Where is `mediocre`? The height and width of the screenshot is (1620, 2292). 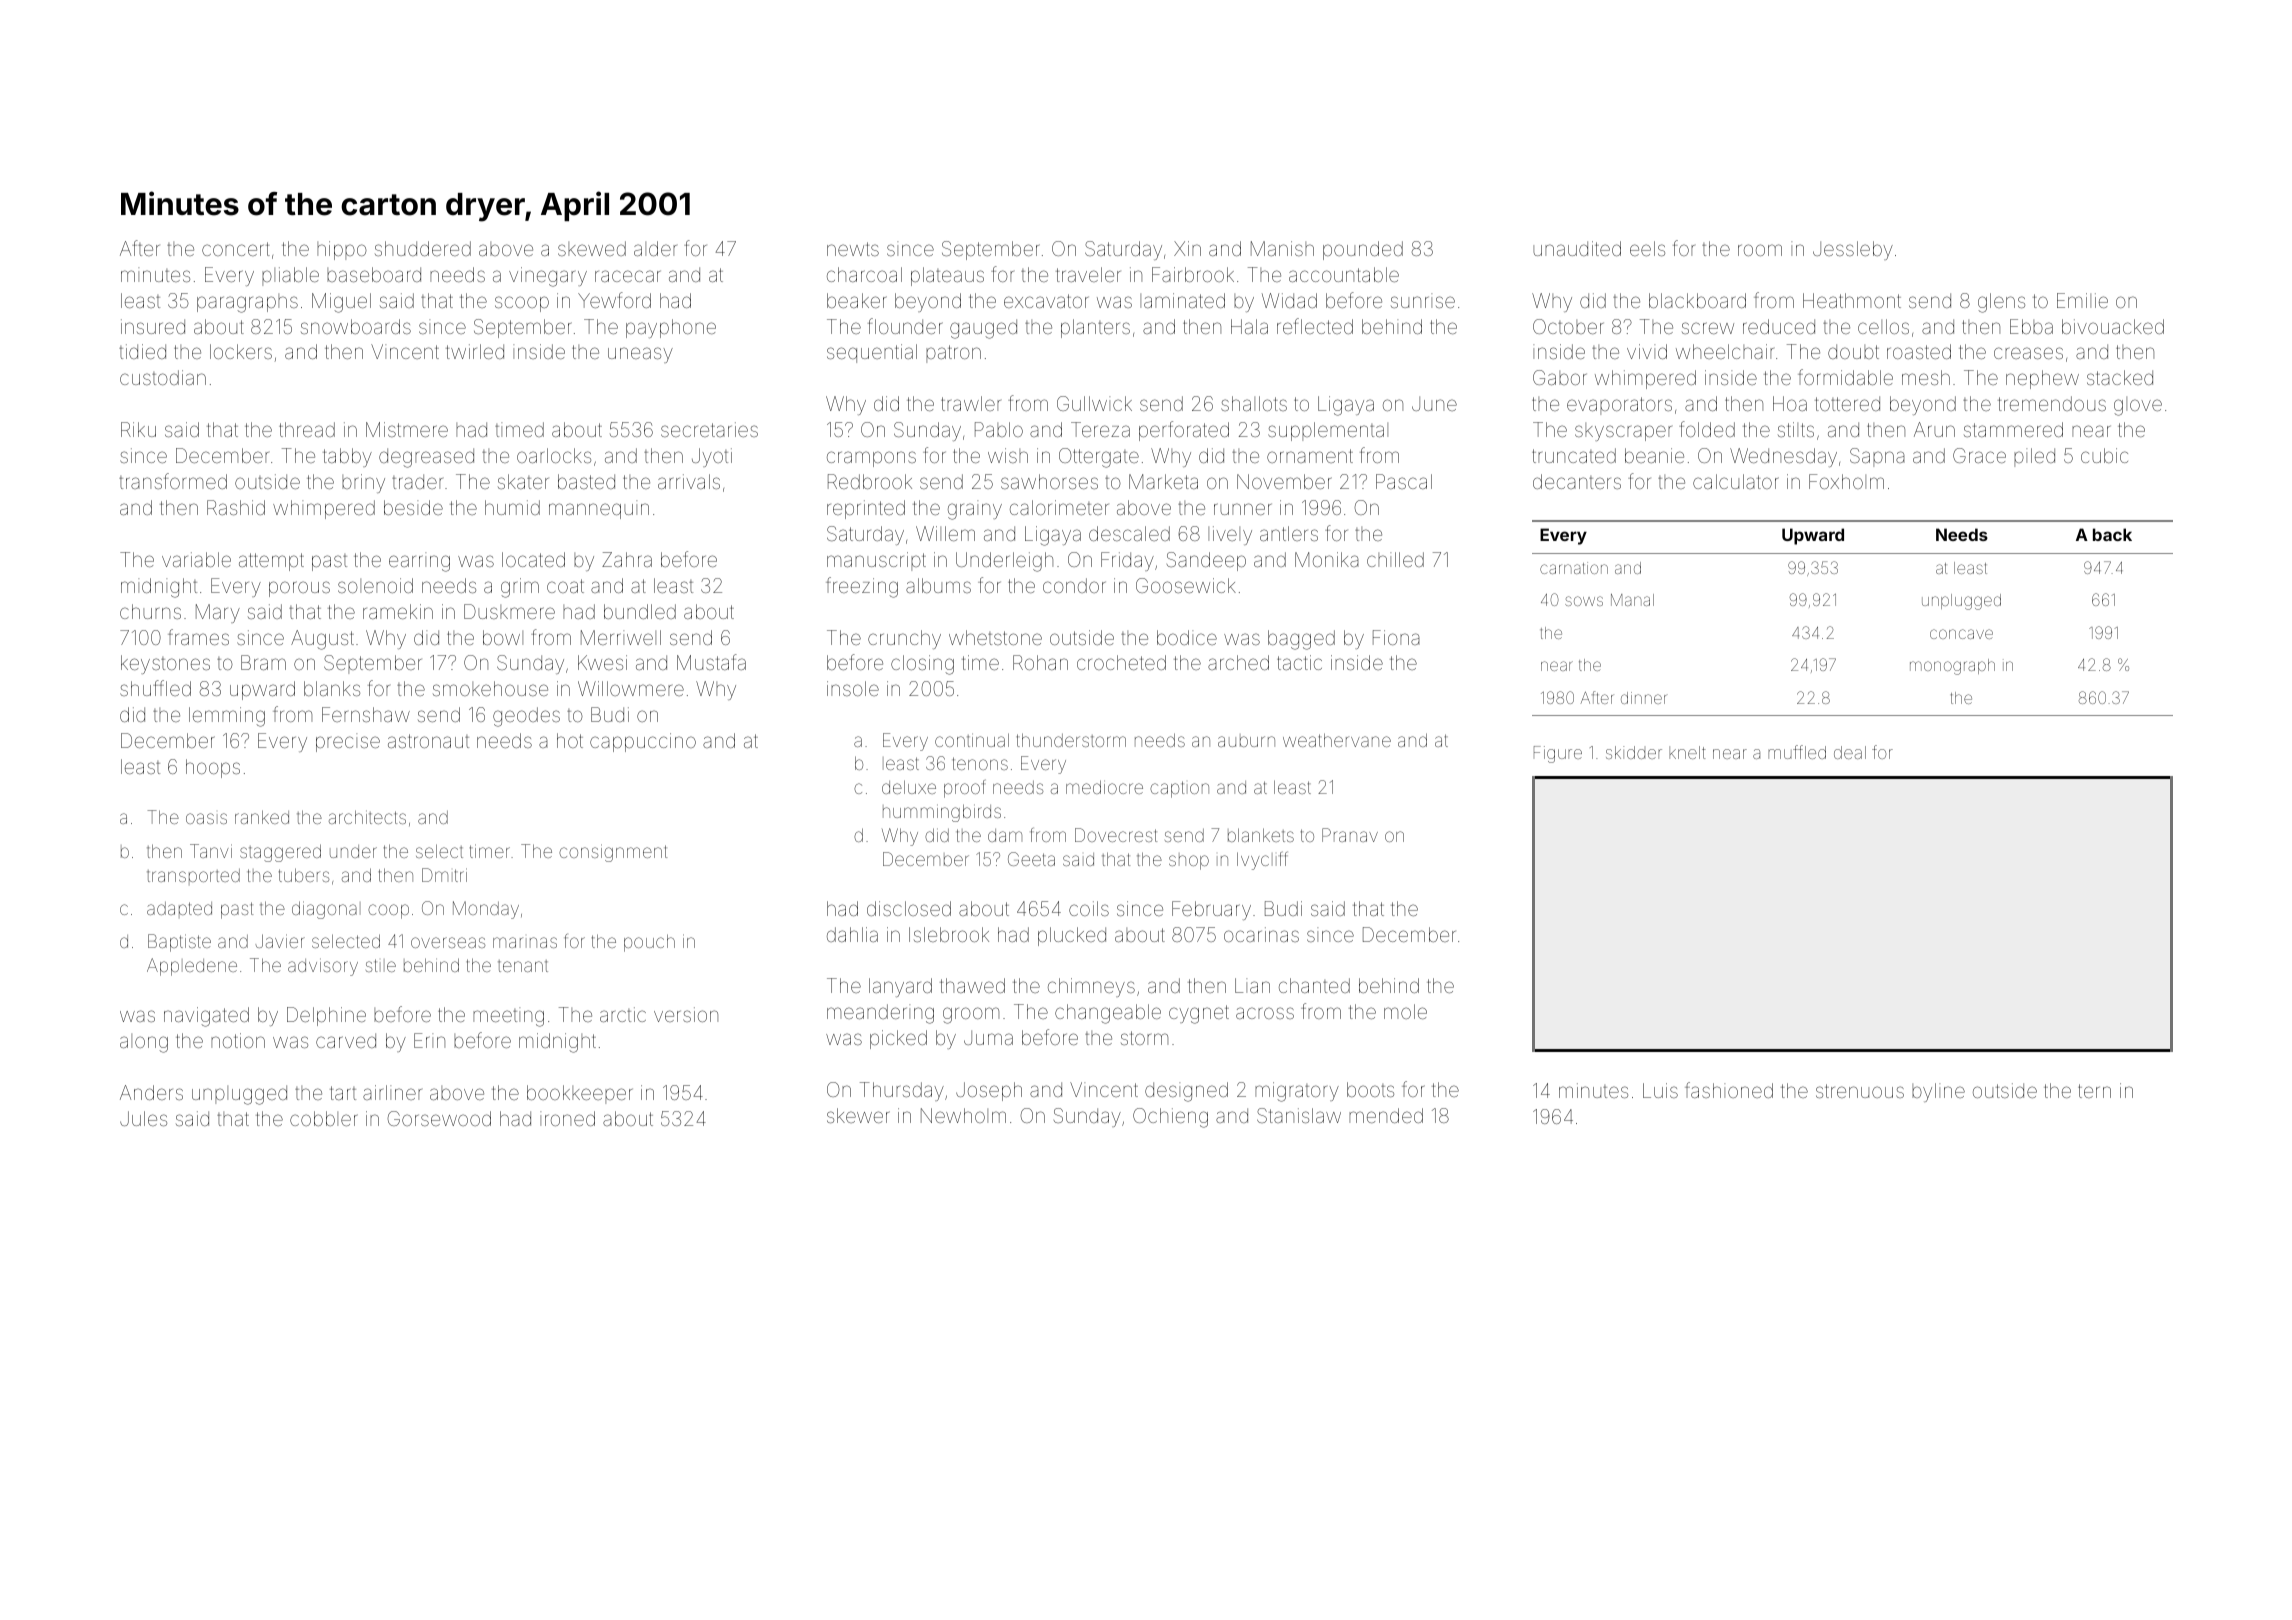
mediocre is located at coordinates (1104, 787).
